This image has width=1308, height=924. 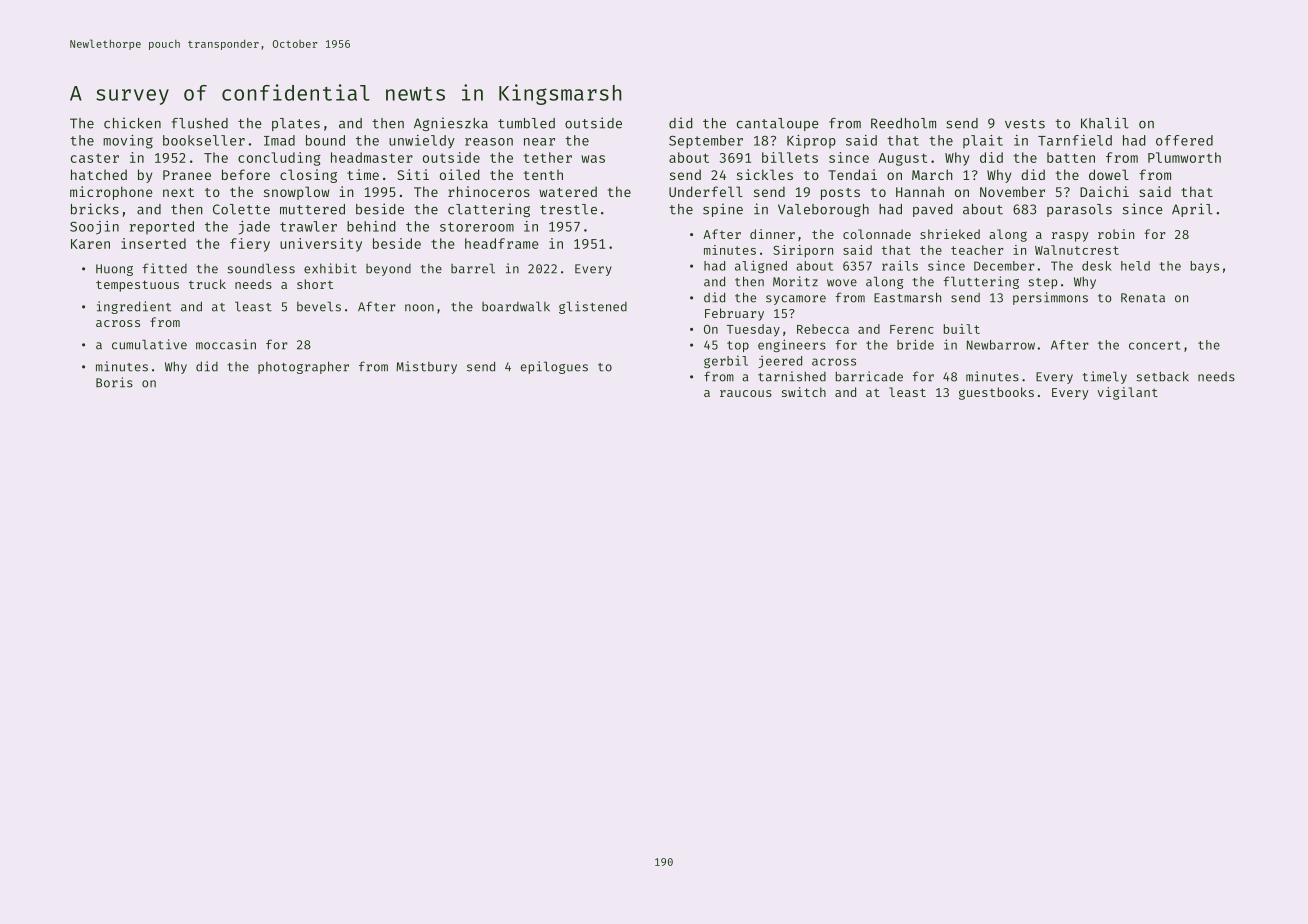 I want to click on photographer, so click(x=303, y=367).
